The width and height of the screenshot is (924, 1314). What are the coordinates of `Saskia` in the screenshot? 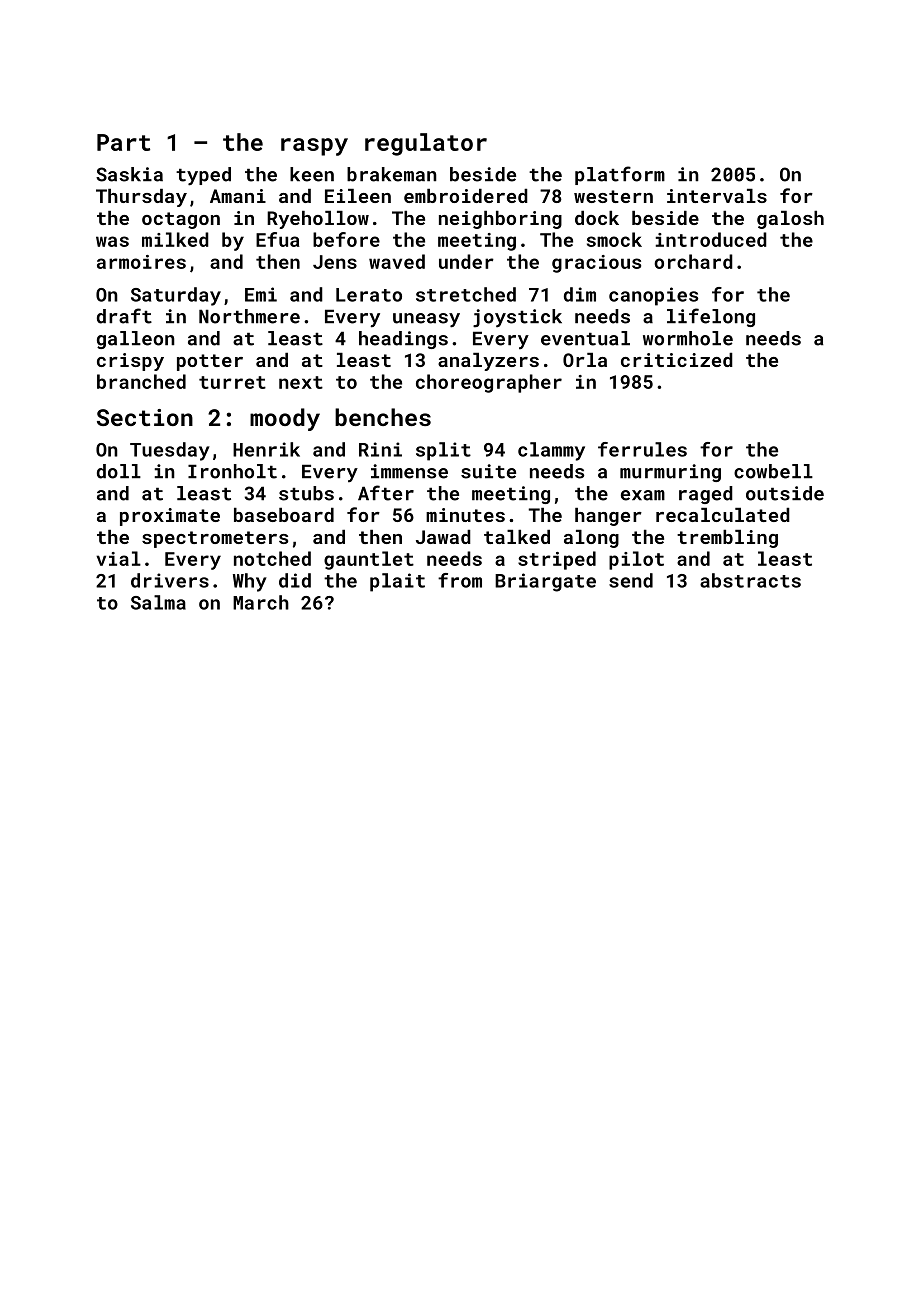 It's located at (129, 174).
